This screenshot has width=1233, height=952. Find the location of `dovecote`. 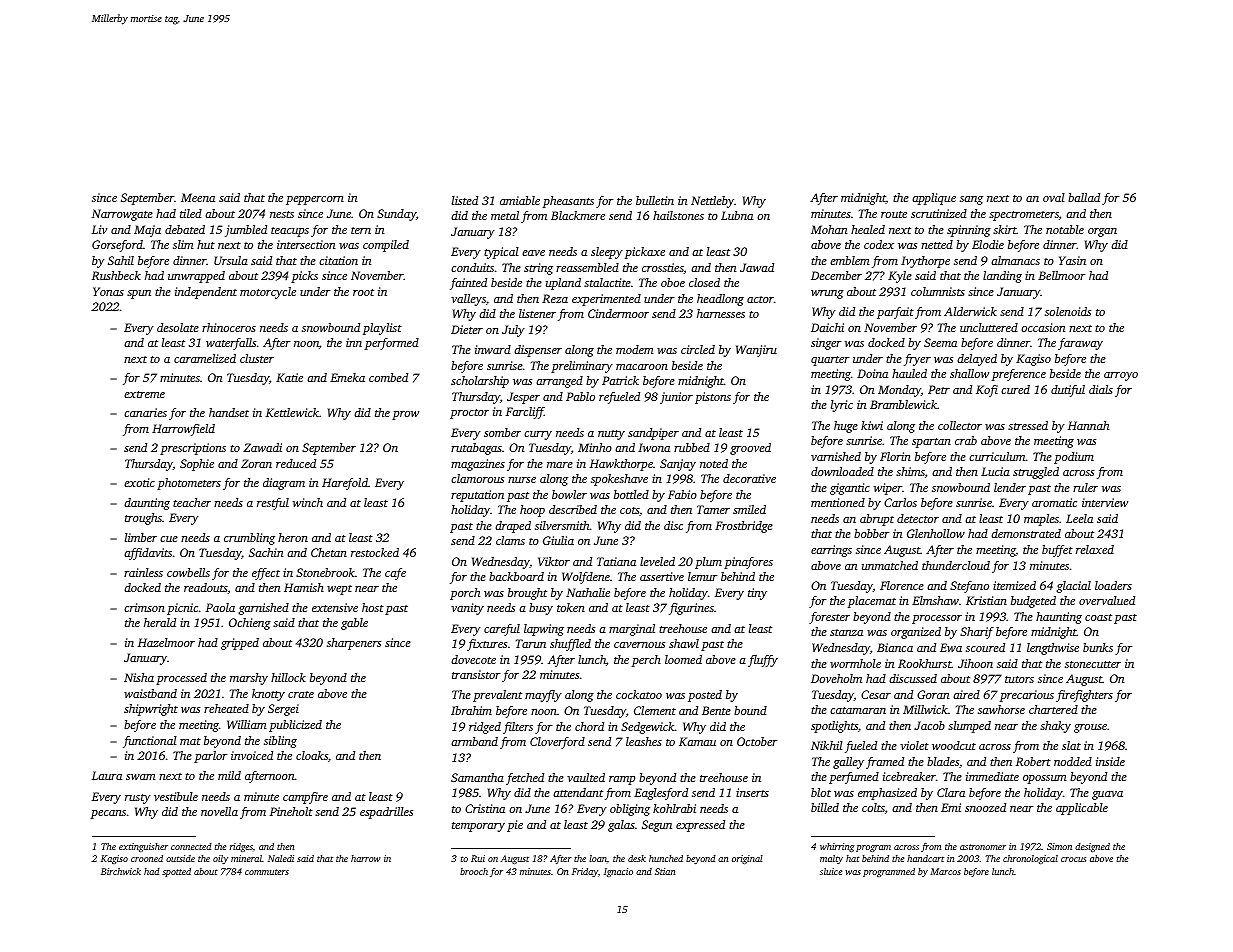

dovecote is located at coordinates (473, 659).
